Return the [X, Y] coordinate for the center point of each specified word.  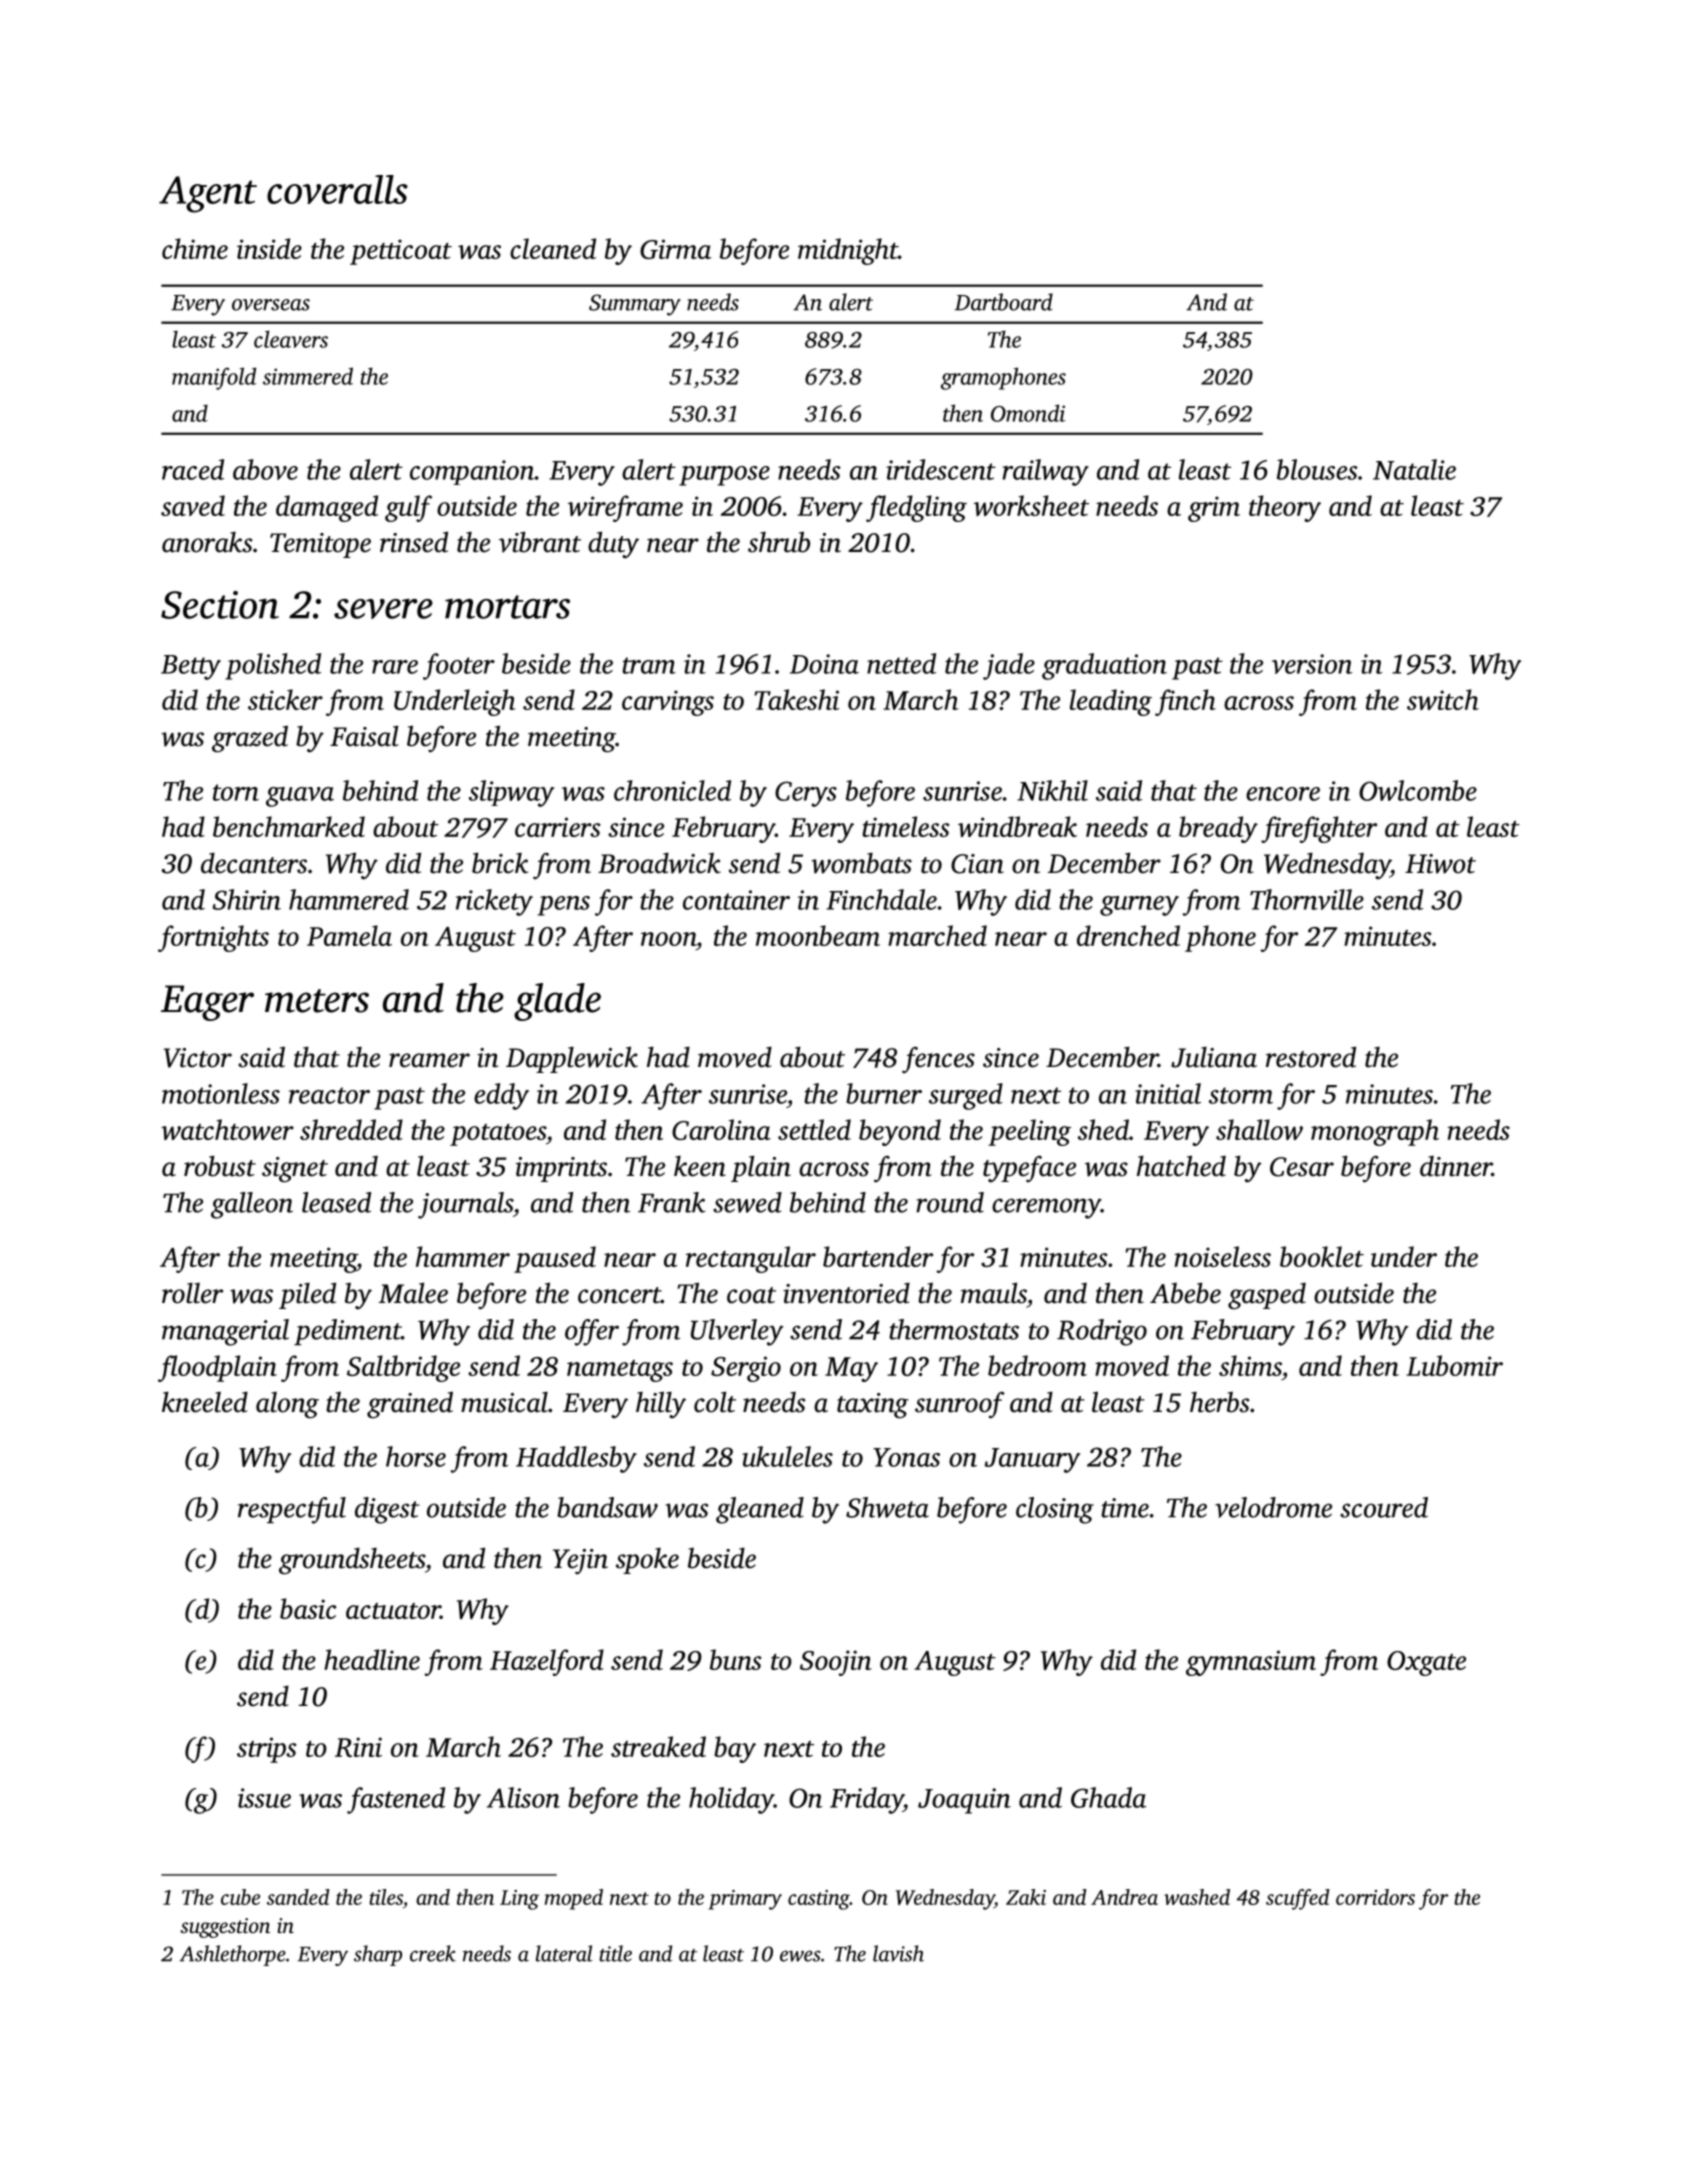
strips [266, 1750]
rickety [494, 902]
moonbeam [818, 935]
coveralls [337, 189]
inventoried [846, 1293]
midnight [848, 251]
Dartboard [1004, 302]
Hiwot [1440, 864]
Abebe [1185, 1293]
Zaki [1026, 1897]
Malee [413, 1293]
